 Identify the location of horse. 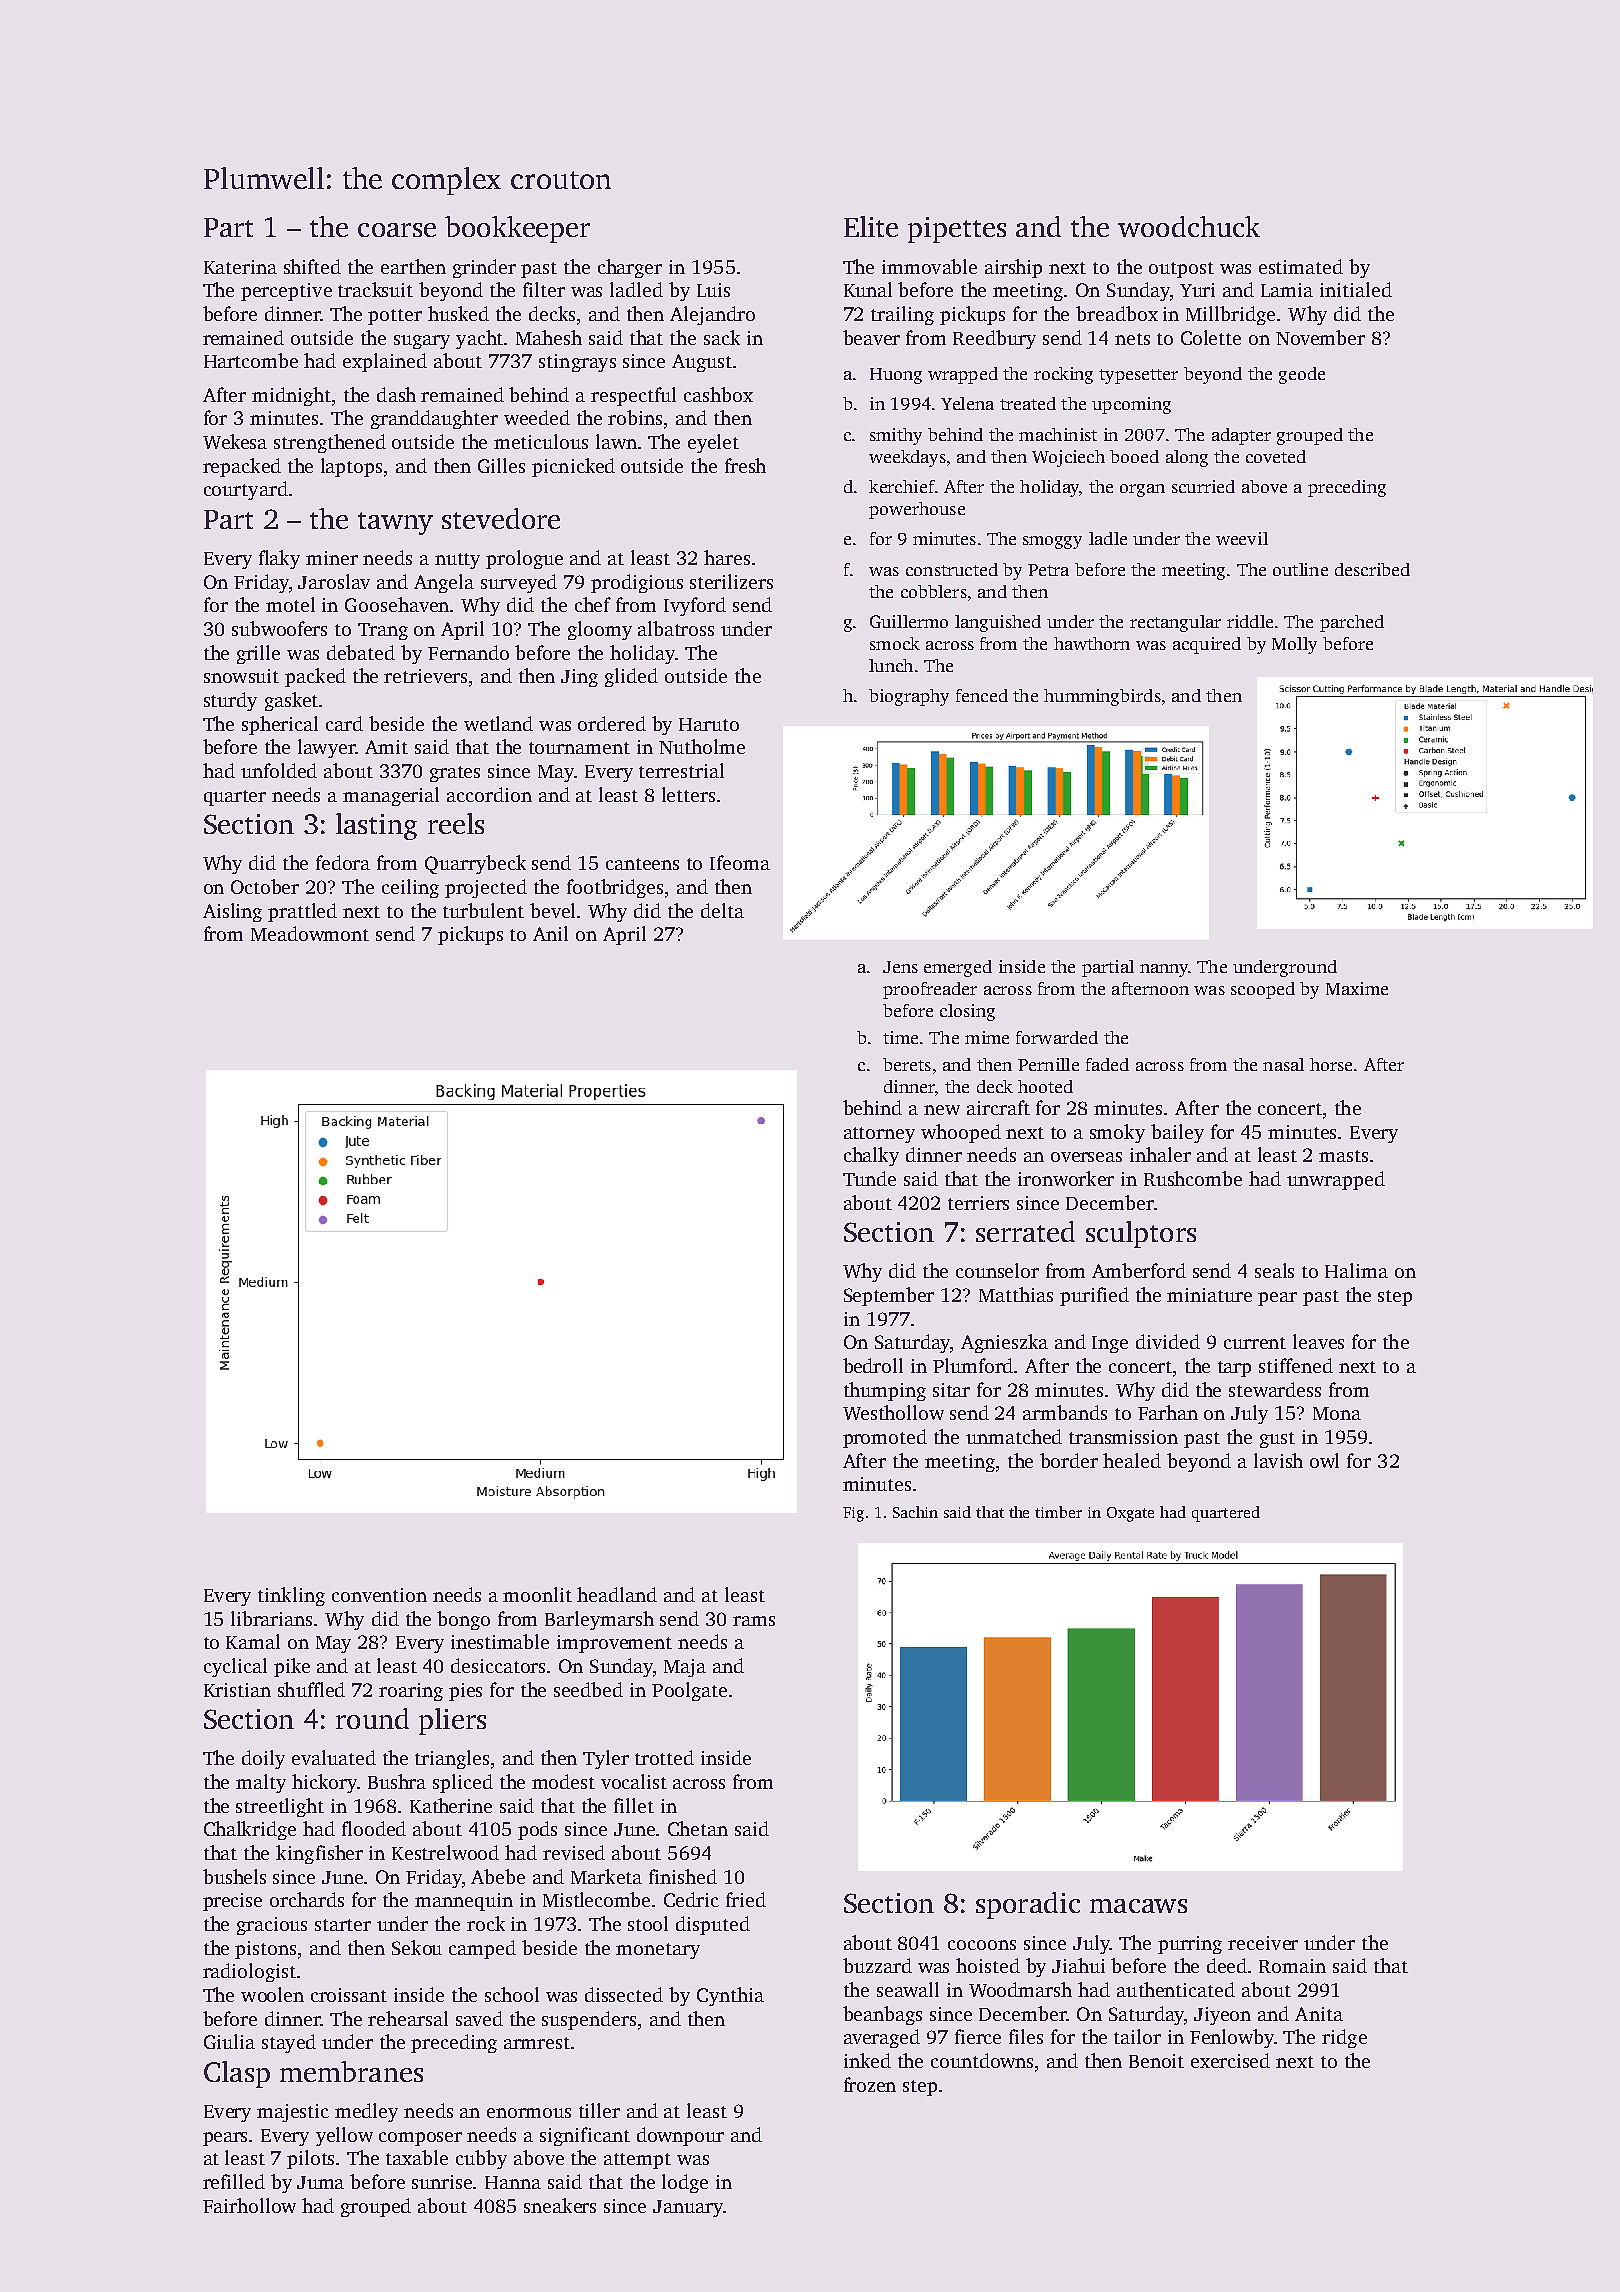
(1331, 1064).
